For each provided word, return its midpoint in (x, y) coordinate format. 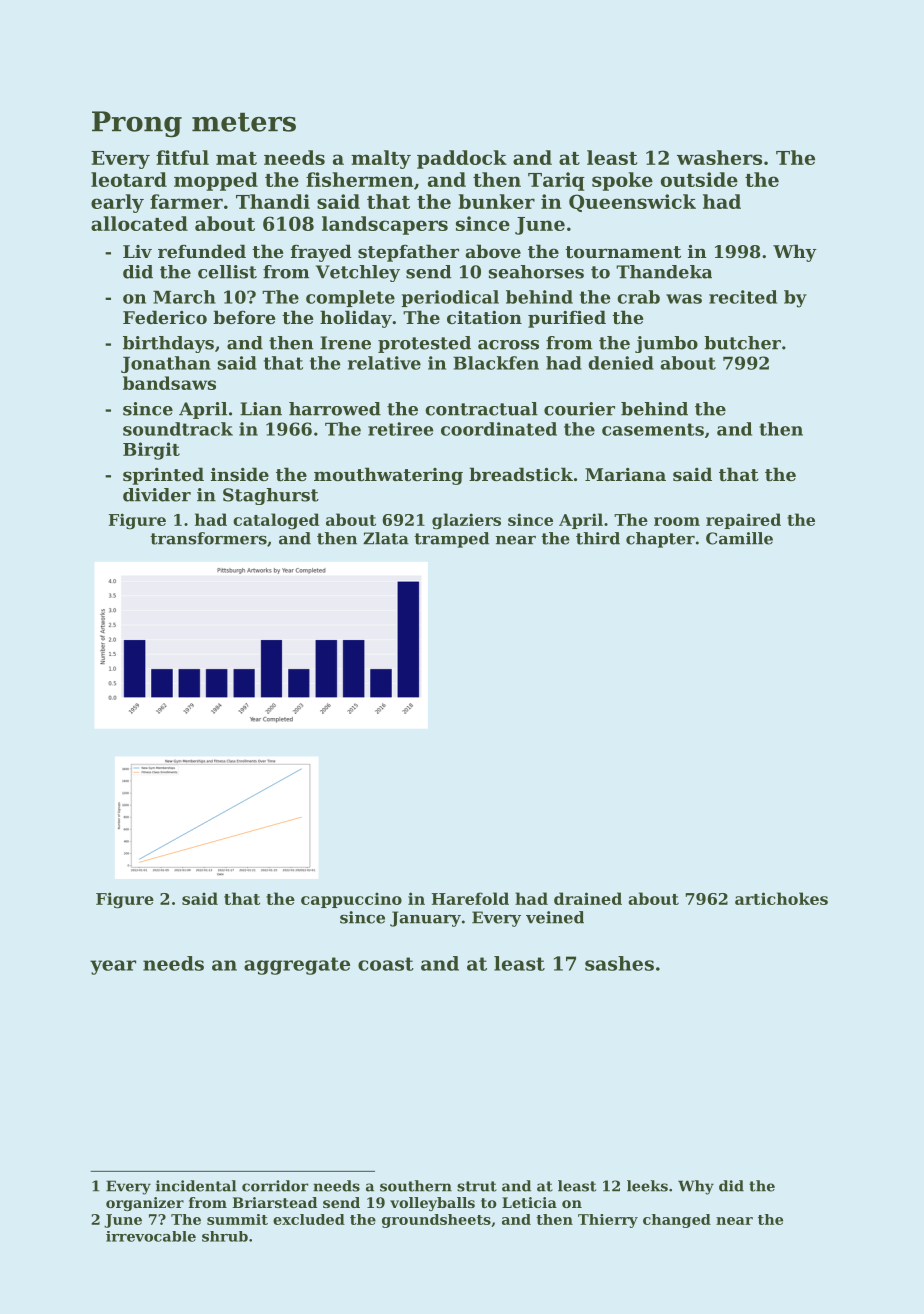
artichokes (781, 898)
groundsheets (436, 1221)
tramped (451, 540)
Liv (137, 251)
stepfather (408, 253)
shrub (225, 1236)
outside (699, 179)
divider (157, 495)
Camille (739, 538)
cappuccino (351, 900)
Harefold (470, 898)
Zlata (386, 538)
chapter (660, 540)
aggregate (297, 966)
